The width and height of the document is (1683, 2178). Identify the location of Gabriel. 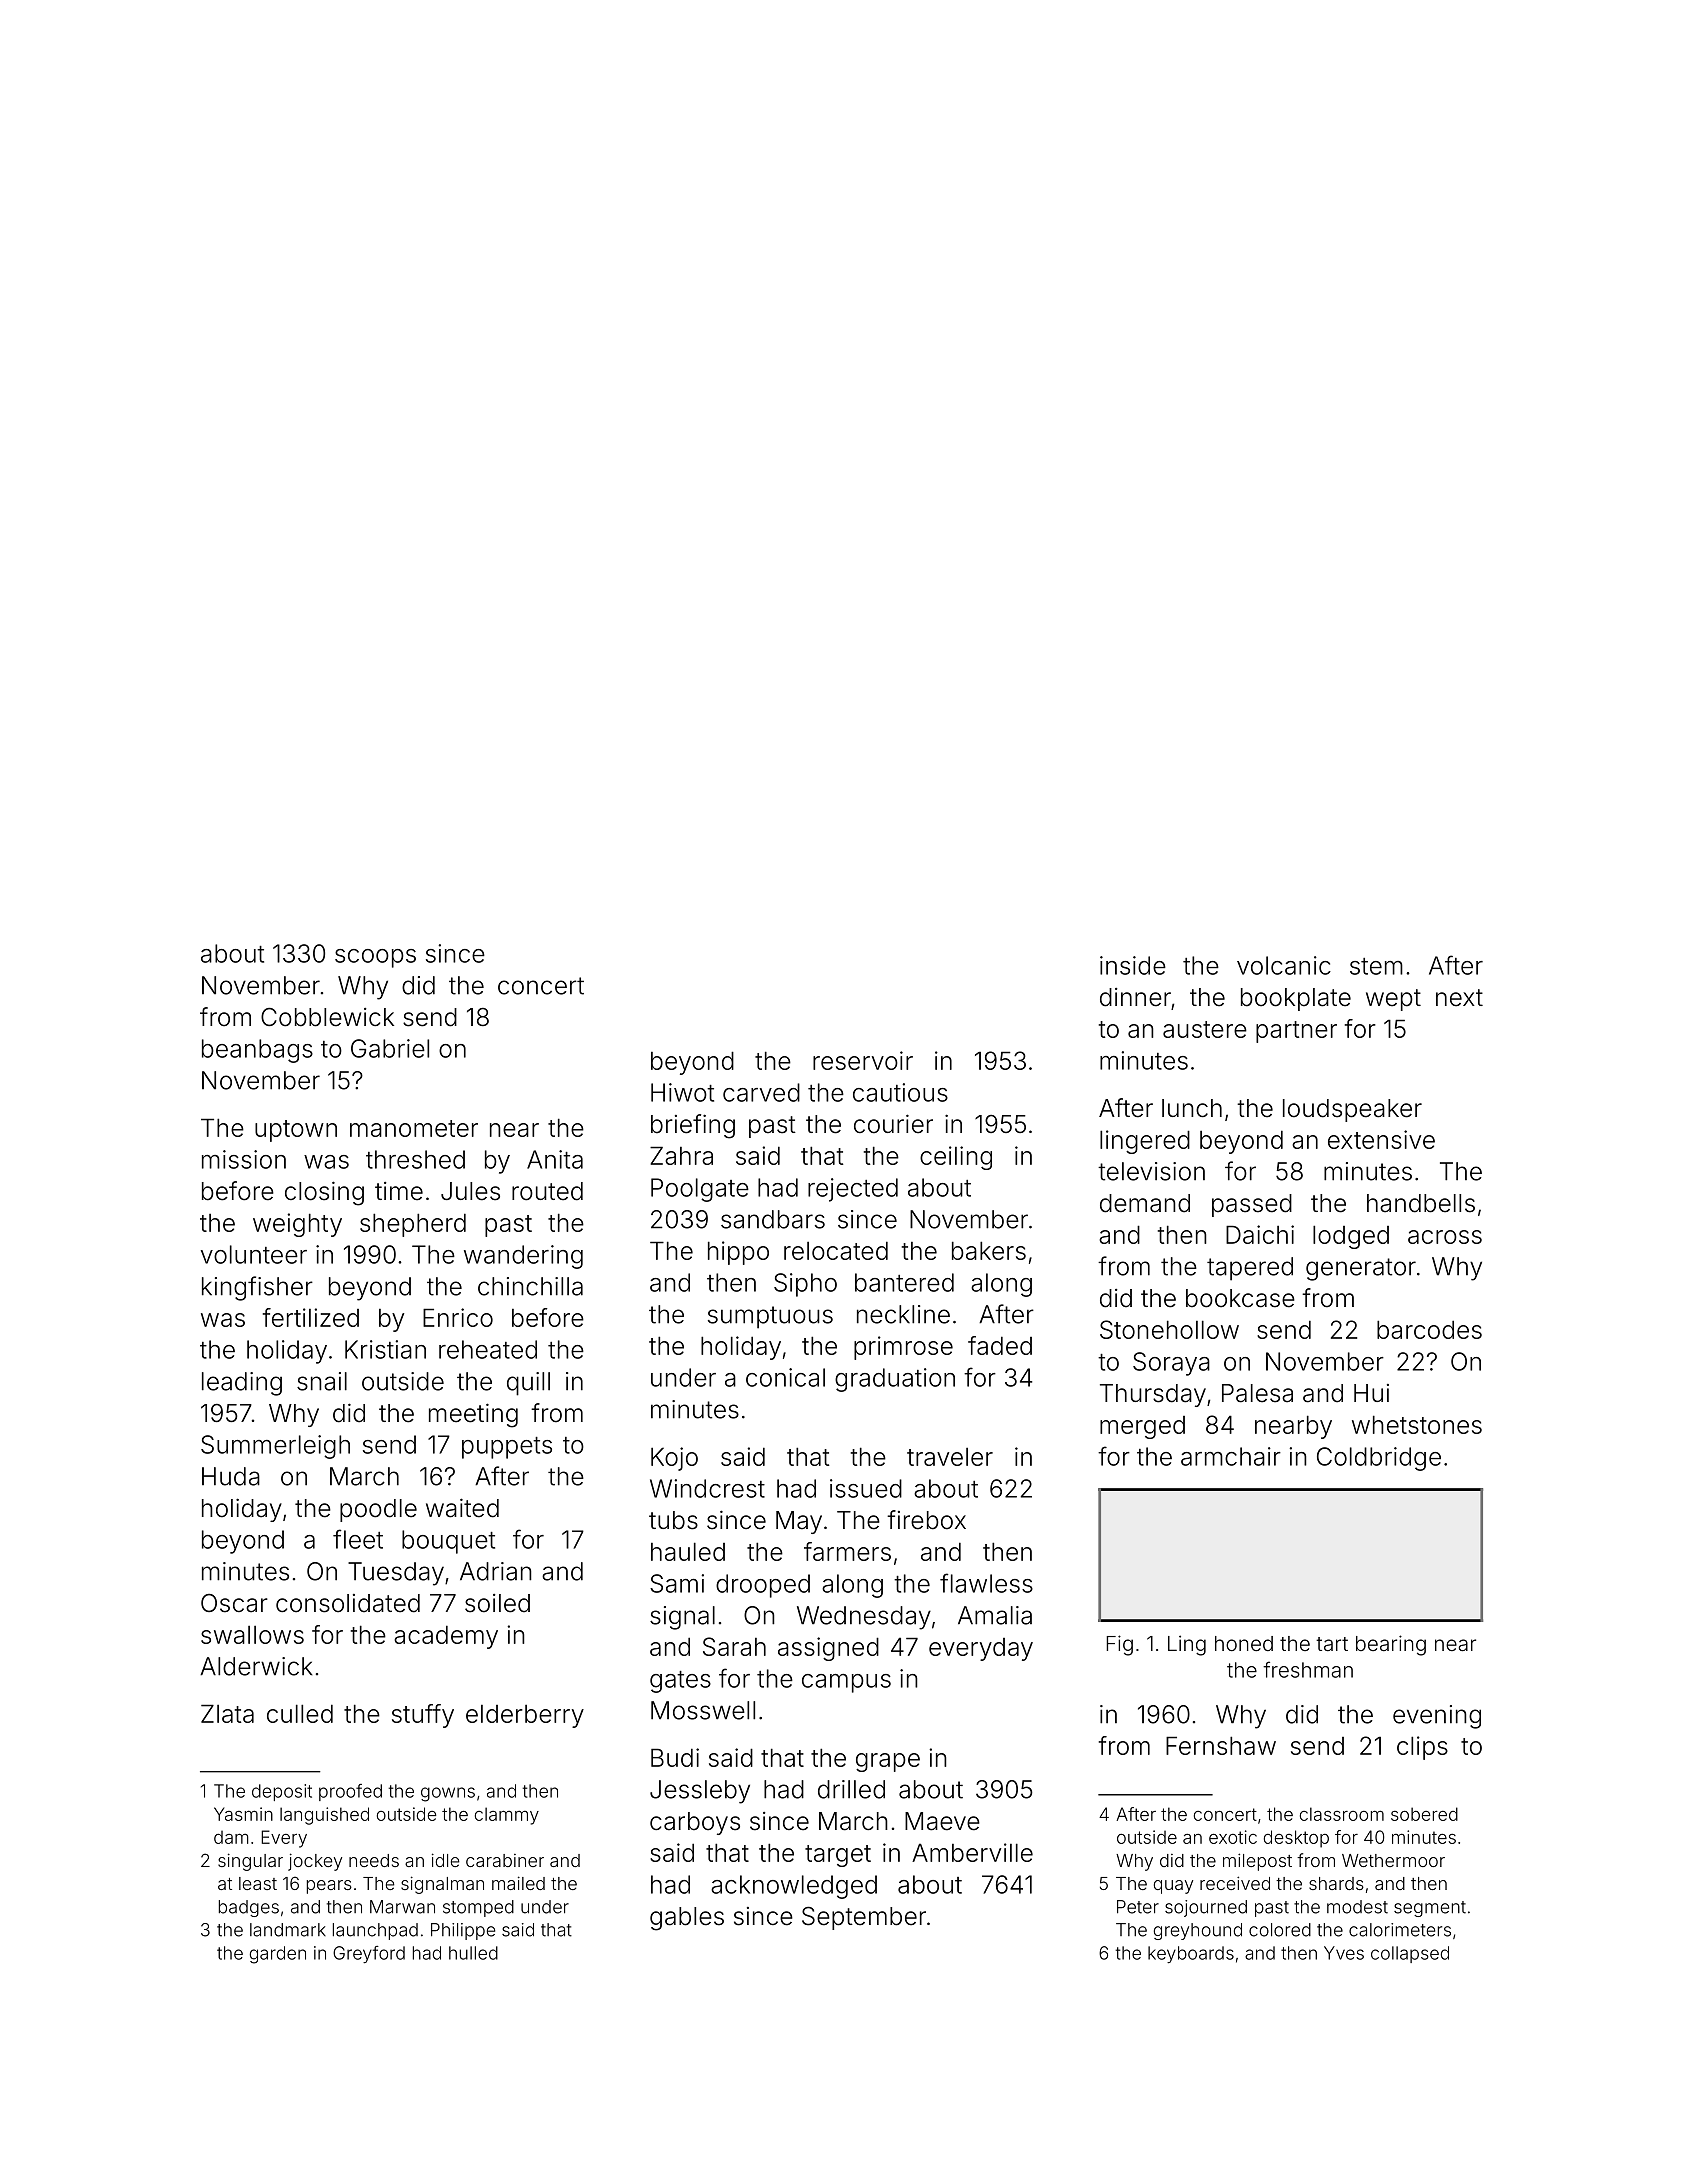
(390, 1048).
